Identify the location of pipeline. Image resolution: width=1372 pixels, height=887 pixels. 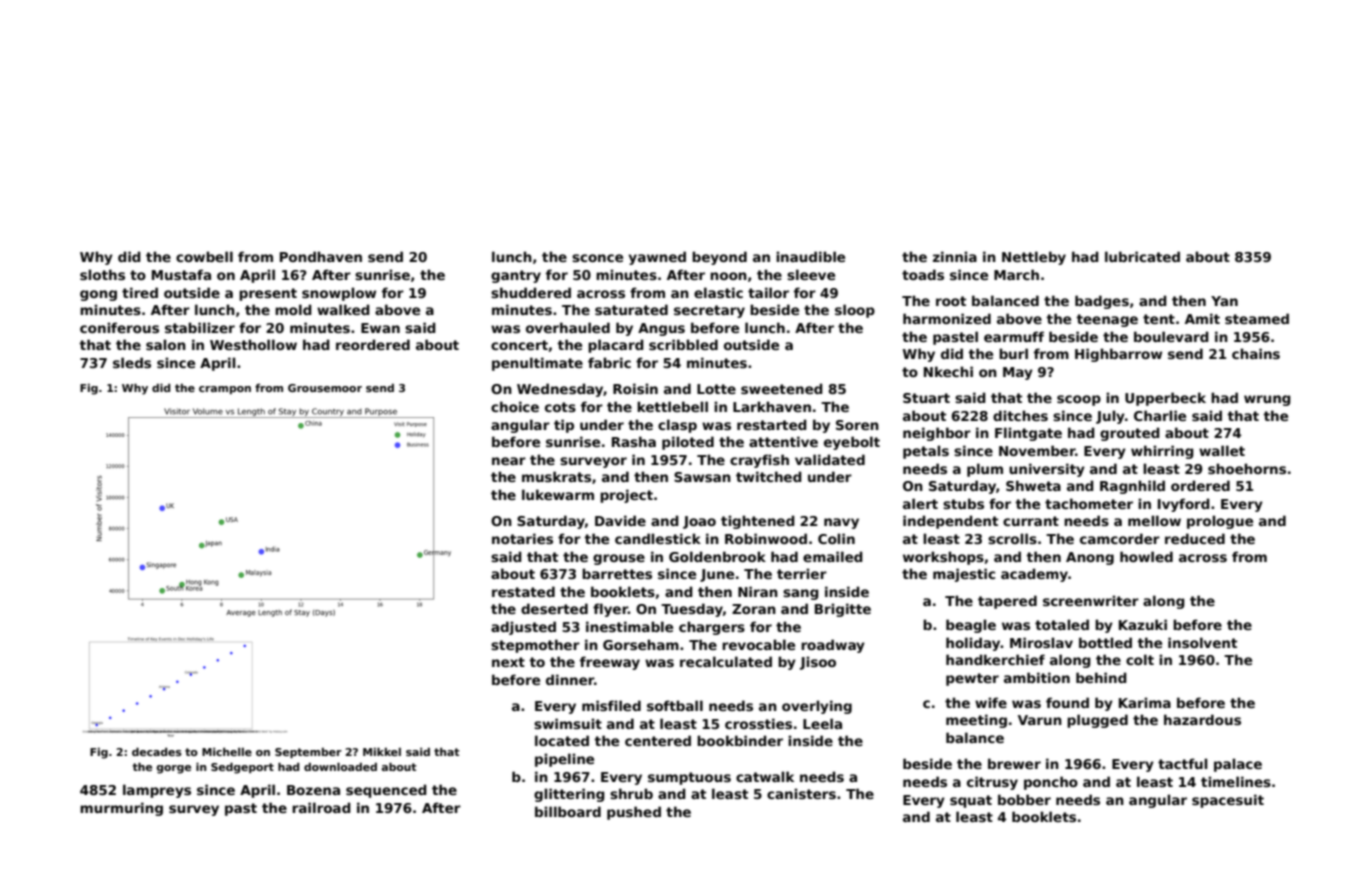
(564, 760).
